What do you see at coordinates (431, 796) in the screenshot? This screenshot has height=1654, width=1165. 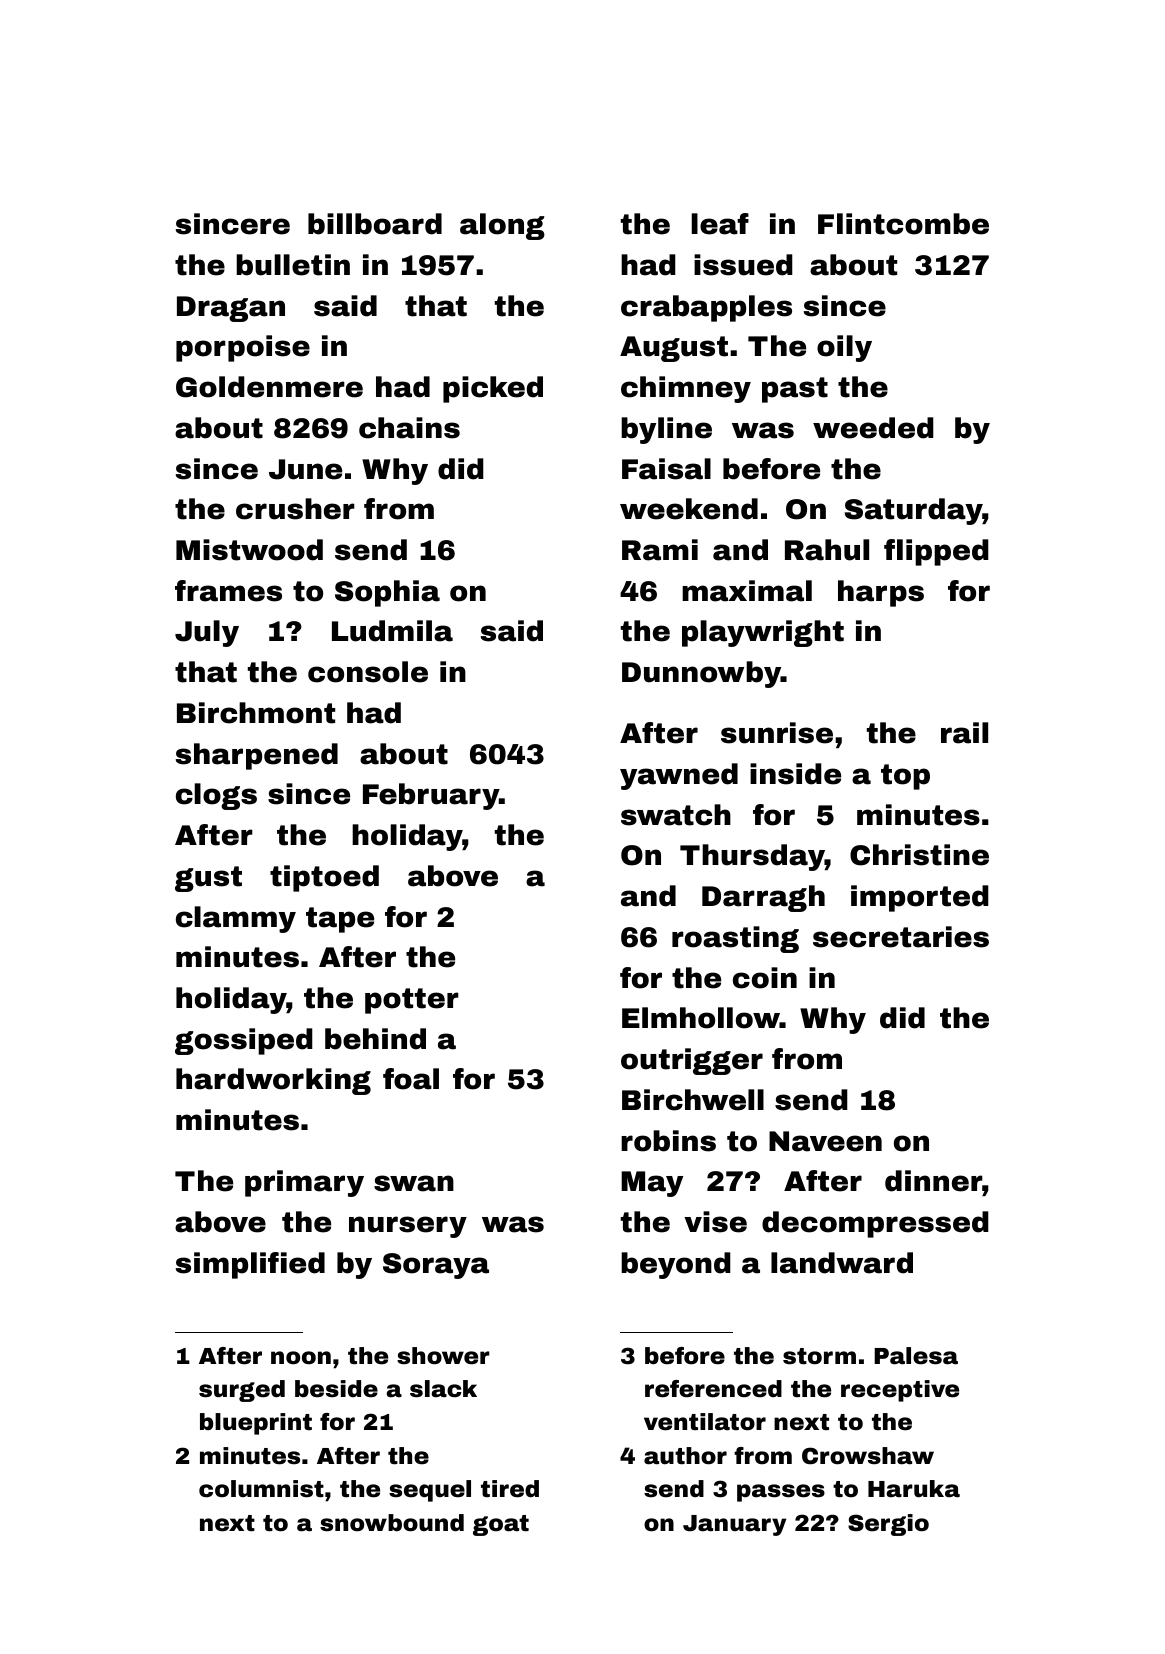 I see `February` at bounding box center [431, 796].
